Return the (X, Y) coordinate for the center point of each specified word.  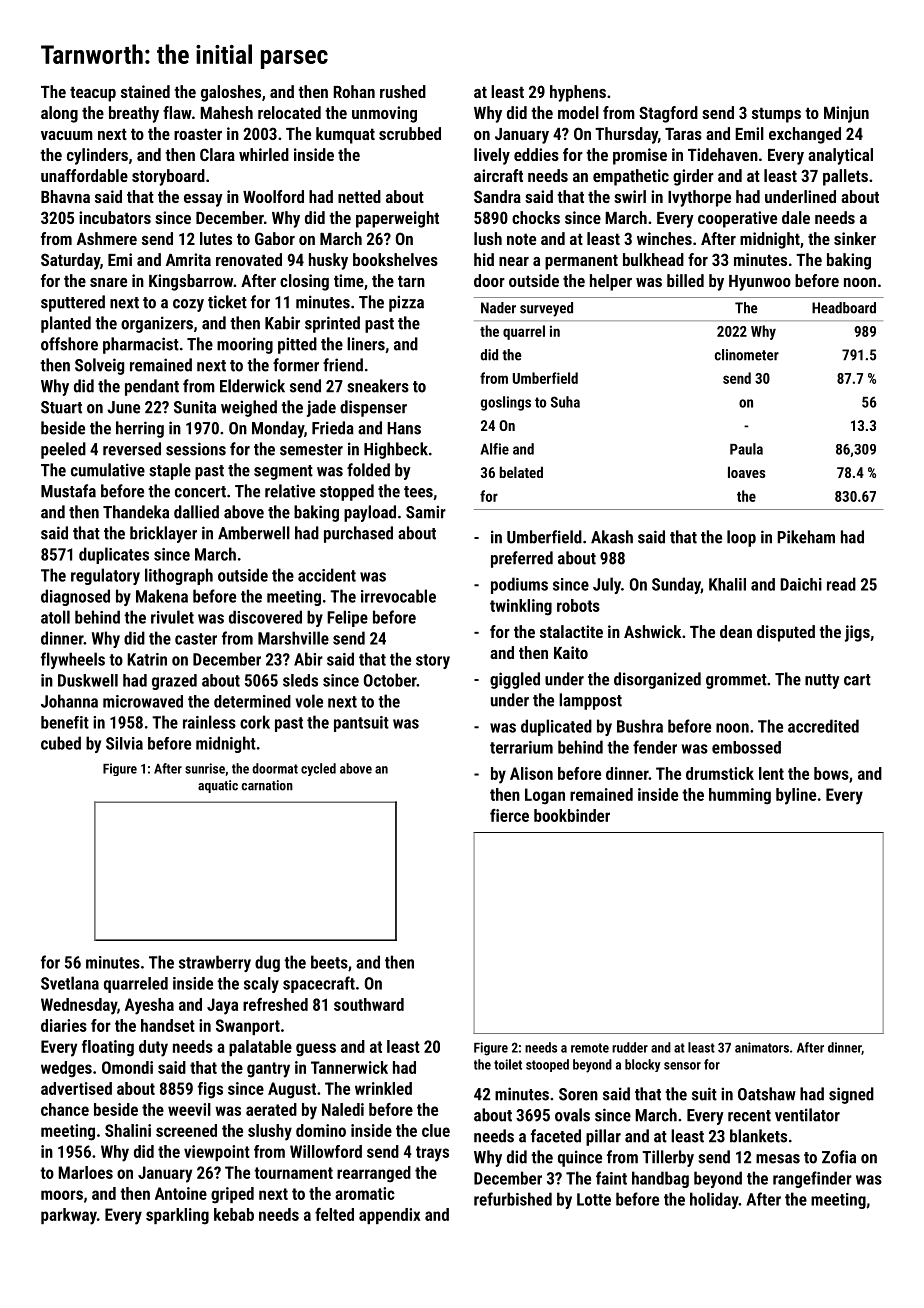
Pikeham (806, 537)
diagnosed (75, 597)
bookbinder (572, 815)
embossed (746, 747)
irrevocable (398, 596)
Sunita (195, 407)
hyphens (578, 93)
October (390, 680)
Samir (426, 512)
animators (762, 1047)
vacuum (67, 135)
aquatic (218, 786)
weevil (189, 1109)
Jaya (222, 1006)
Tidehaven (723, 154)
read (841, 584)
